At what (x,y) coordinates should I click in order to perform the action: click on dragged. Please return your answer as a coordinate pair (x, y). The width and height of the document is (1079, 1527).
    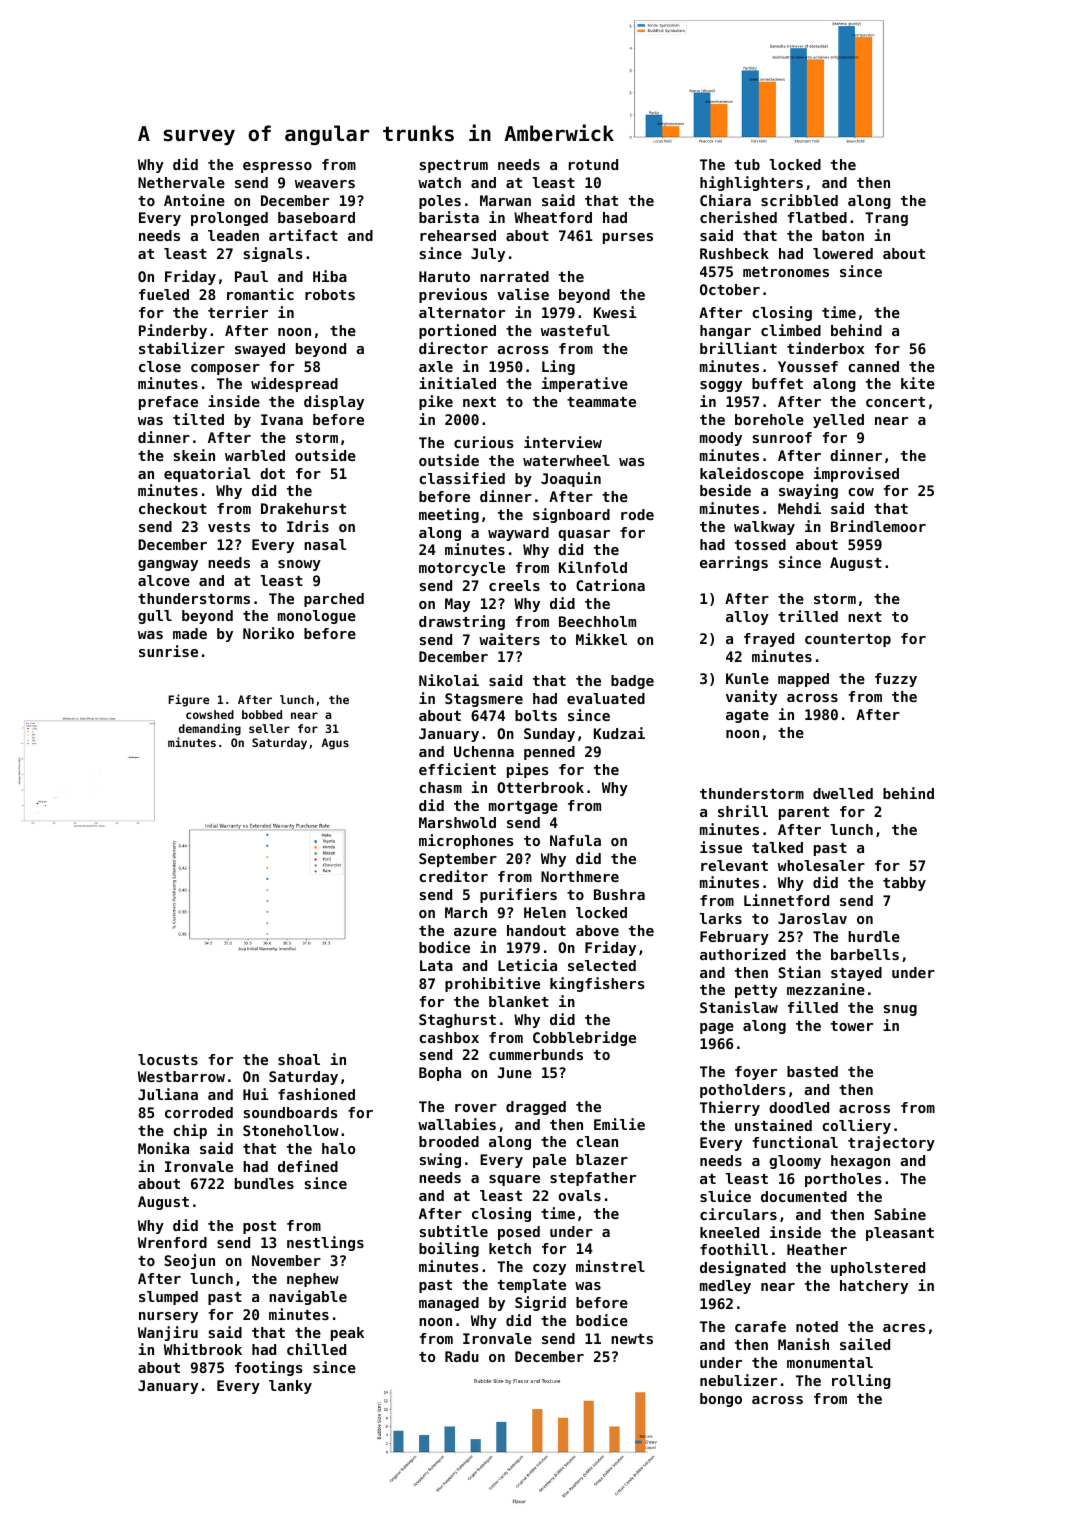
    Looking at the image, I should click on (536, 1108).
